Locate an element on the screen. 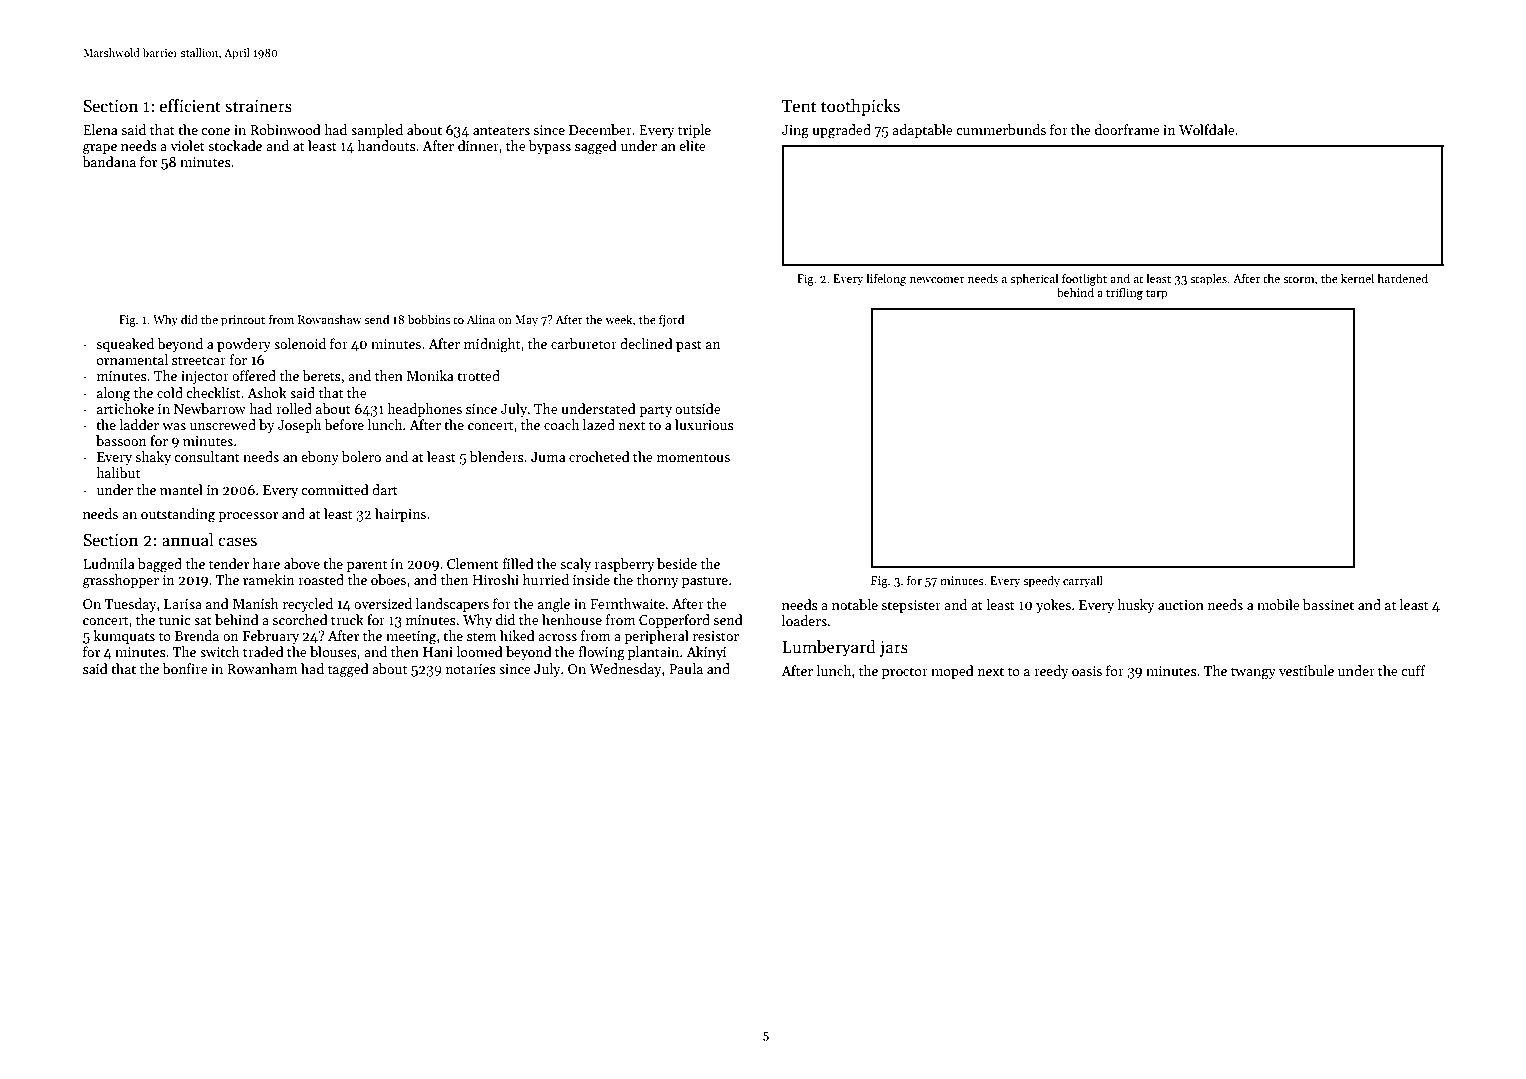  doorframe is located at coordinates (1127, 129).
